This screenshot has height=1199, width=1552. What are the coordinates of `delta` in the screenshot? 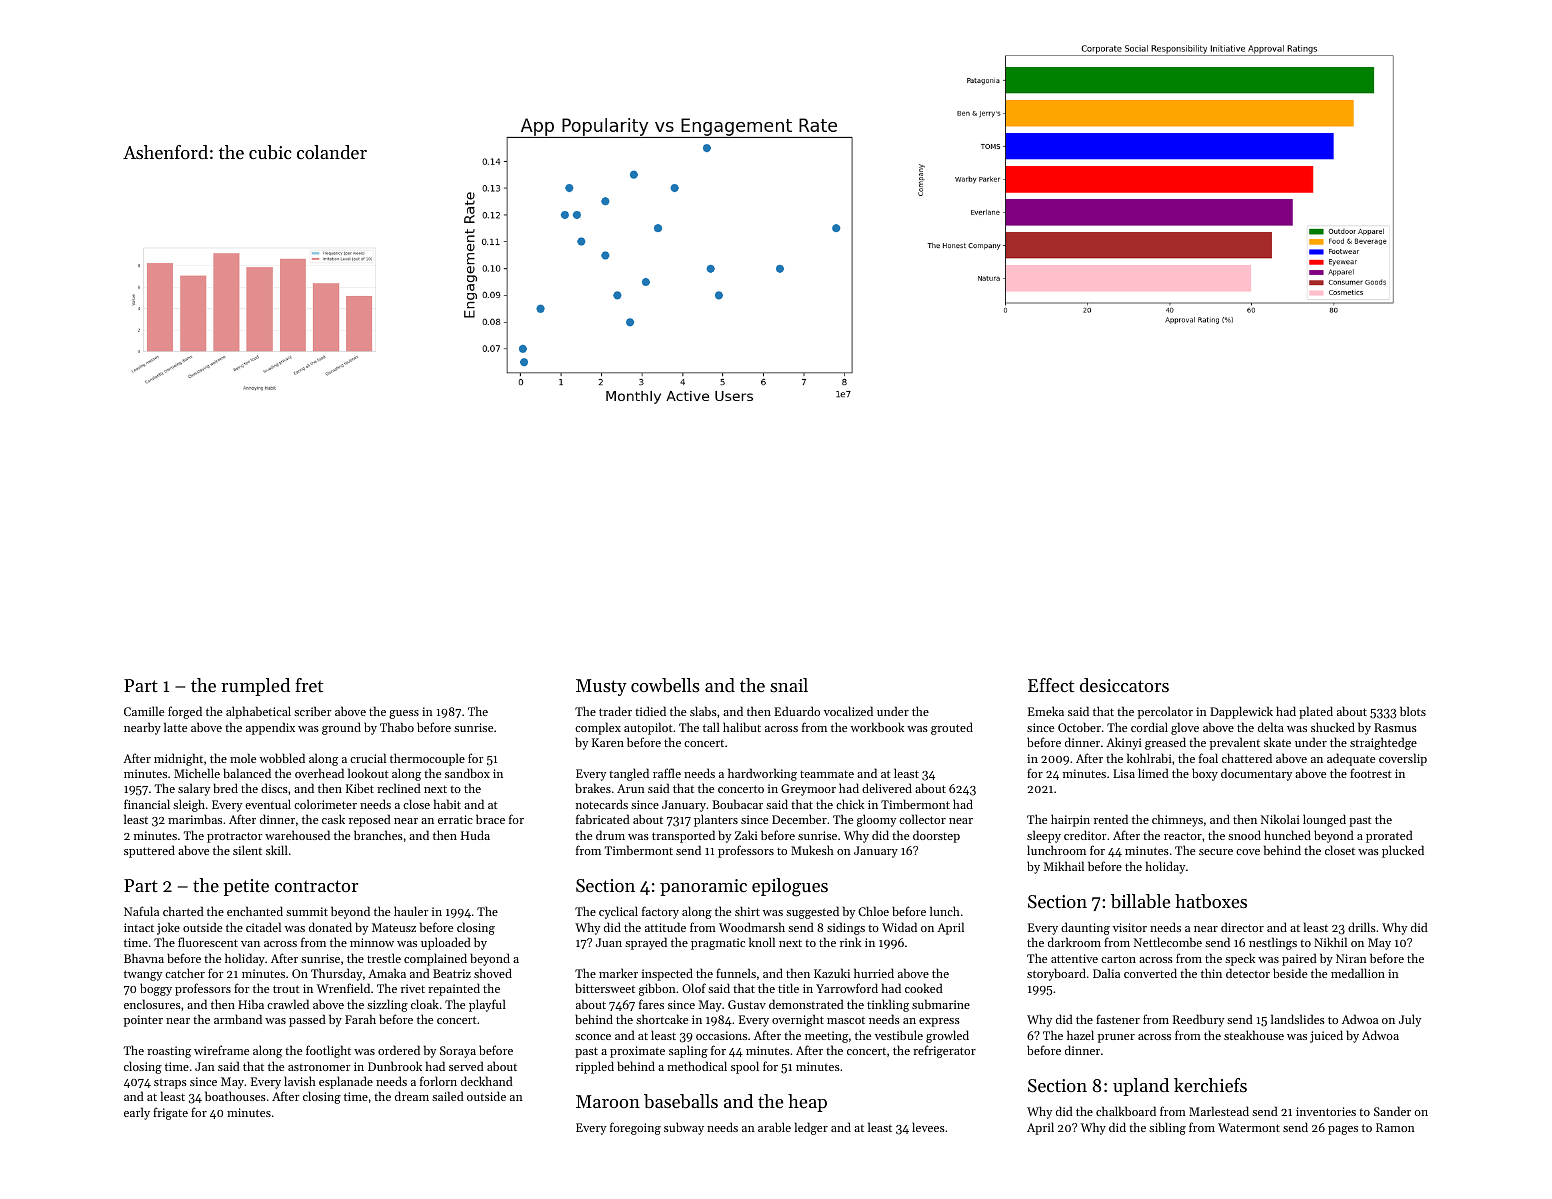 It's located at (1271, 727).
